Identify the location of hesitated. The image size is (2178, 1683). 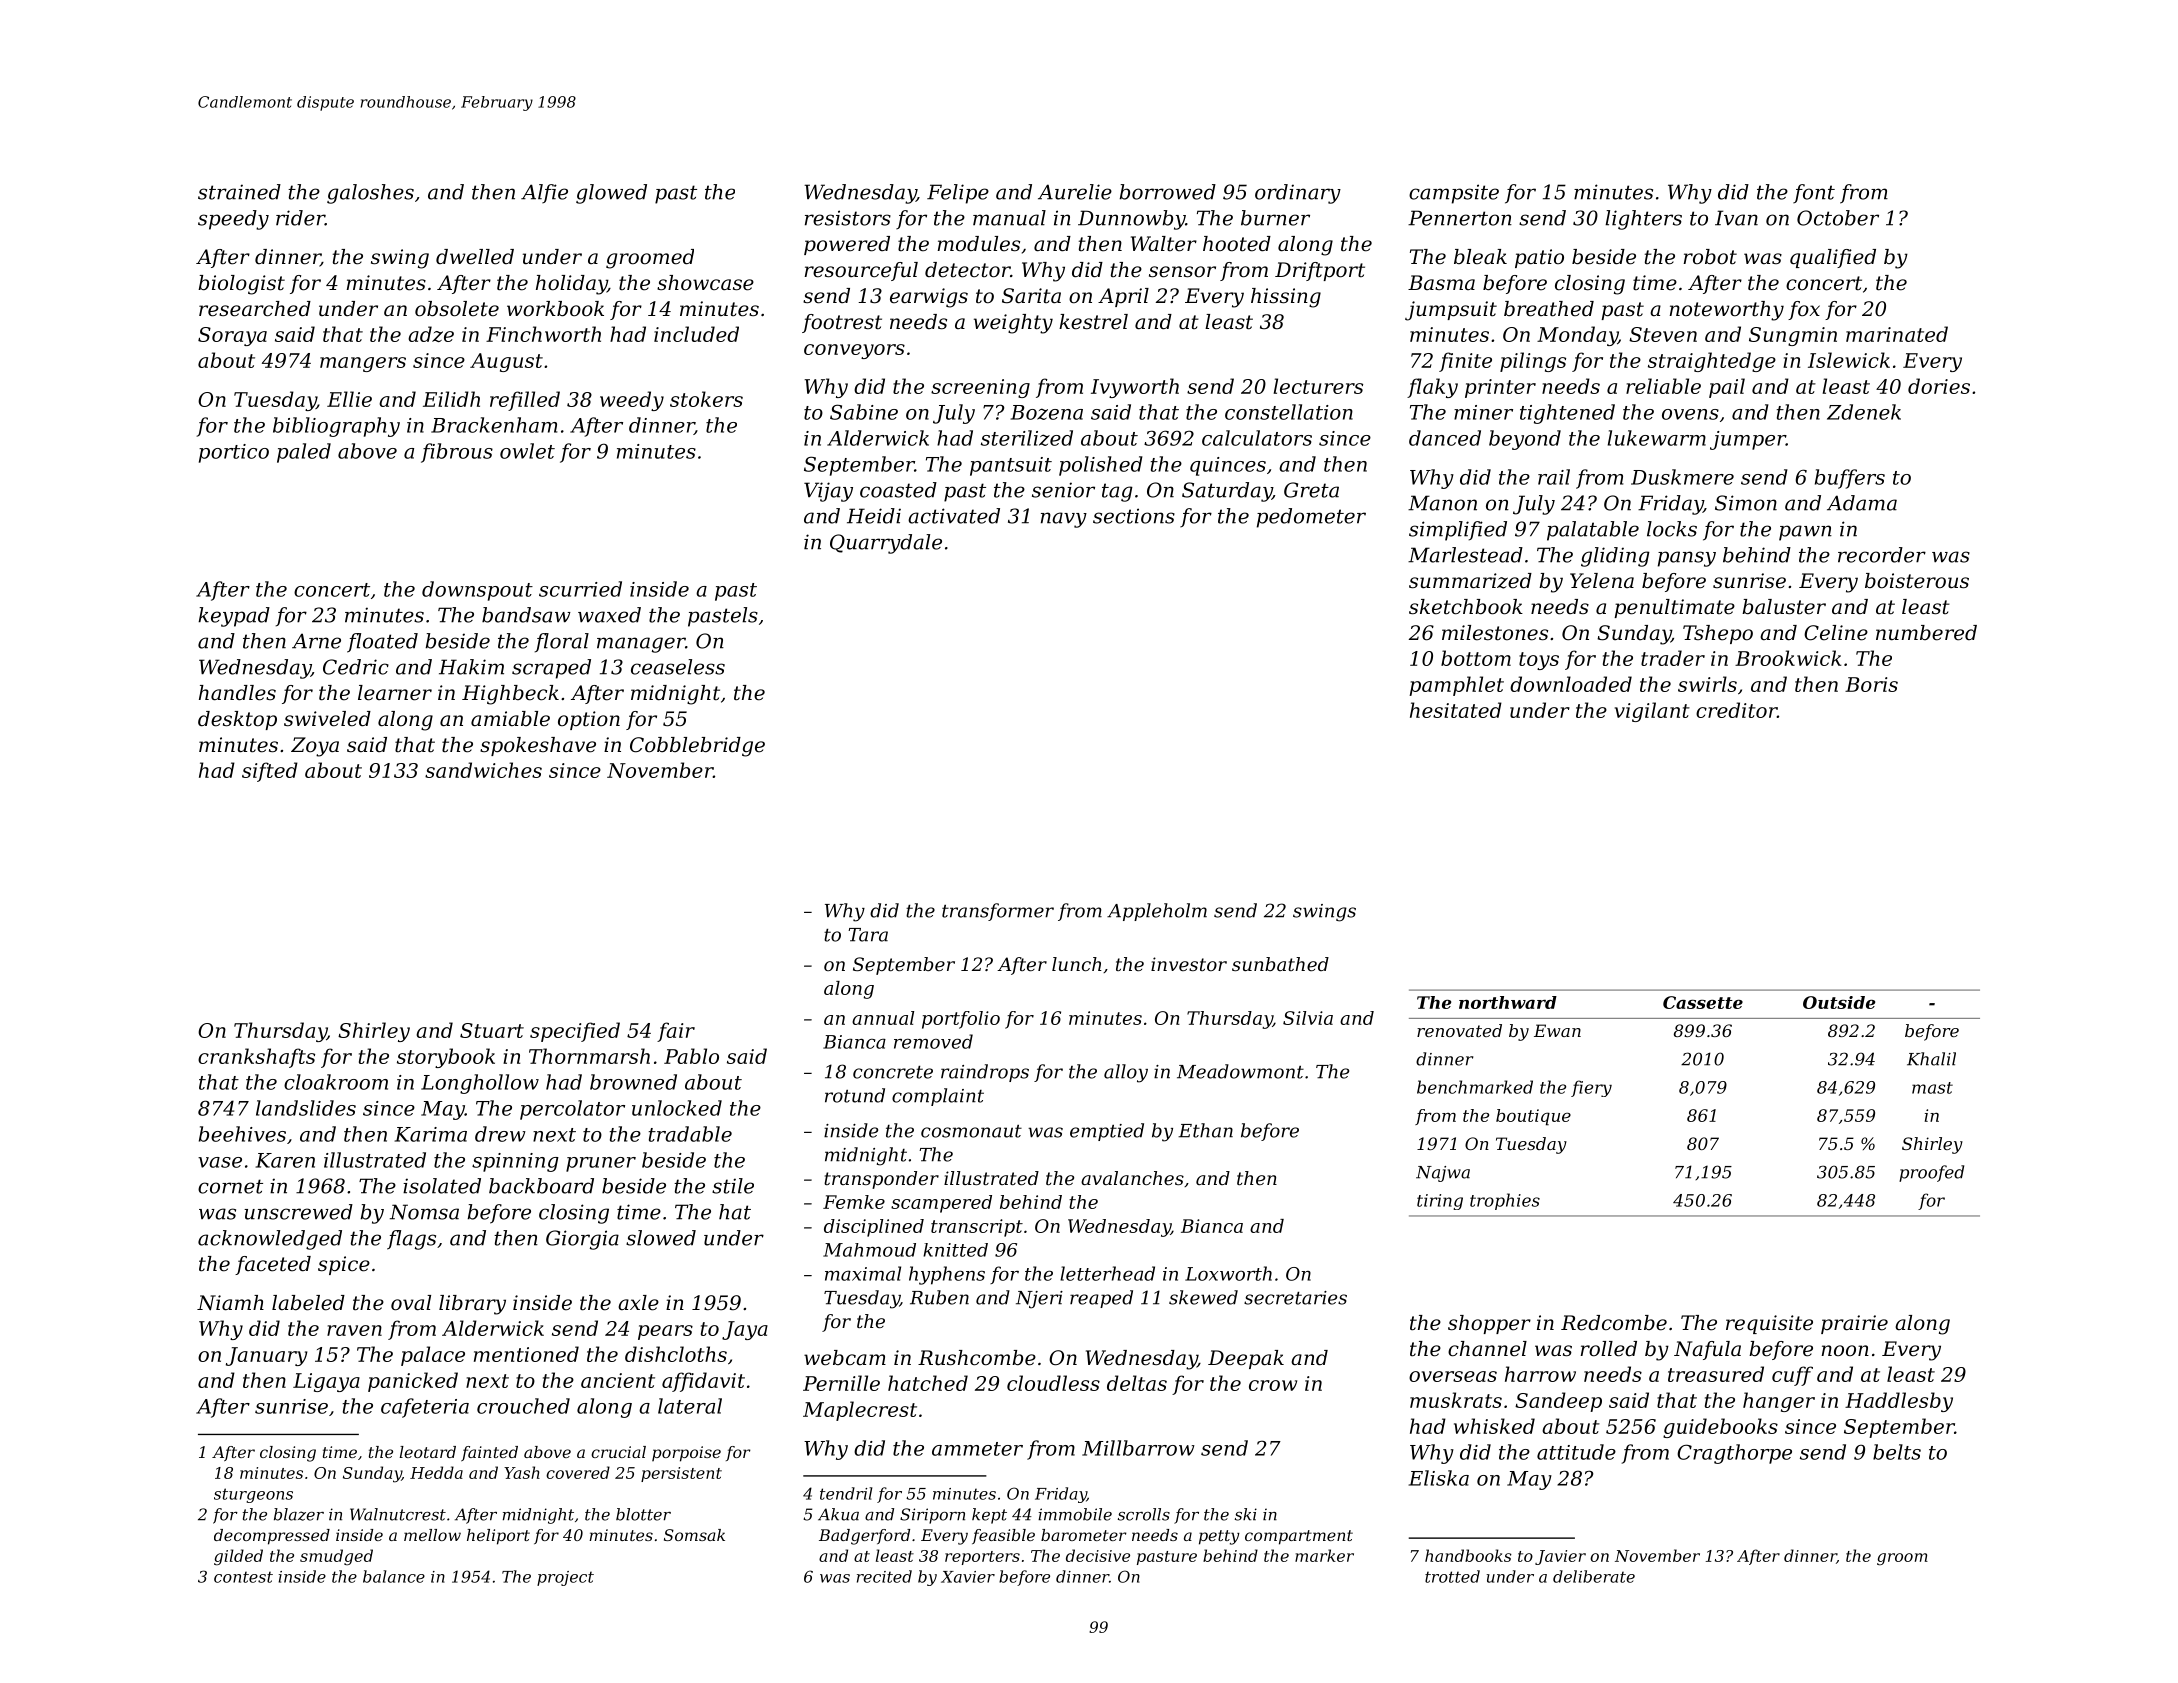
(1456, 710).
